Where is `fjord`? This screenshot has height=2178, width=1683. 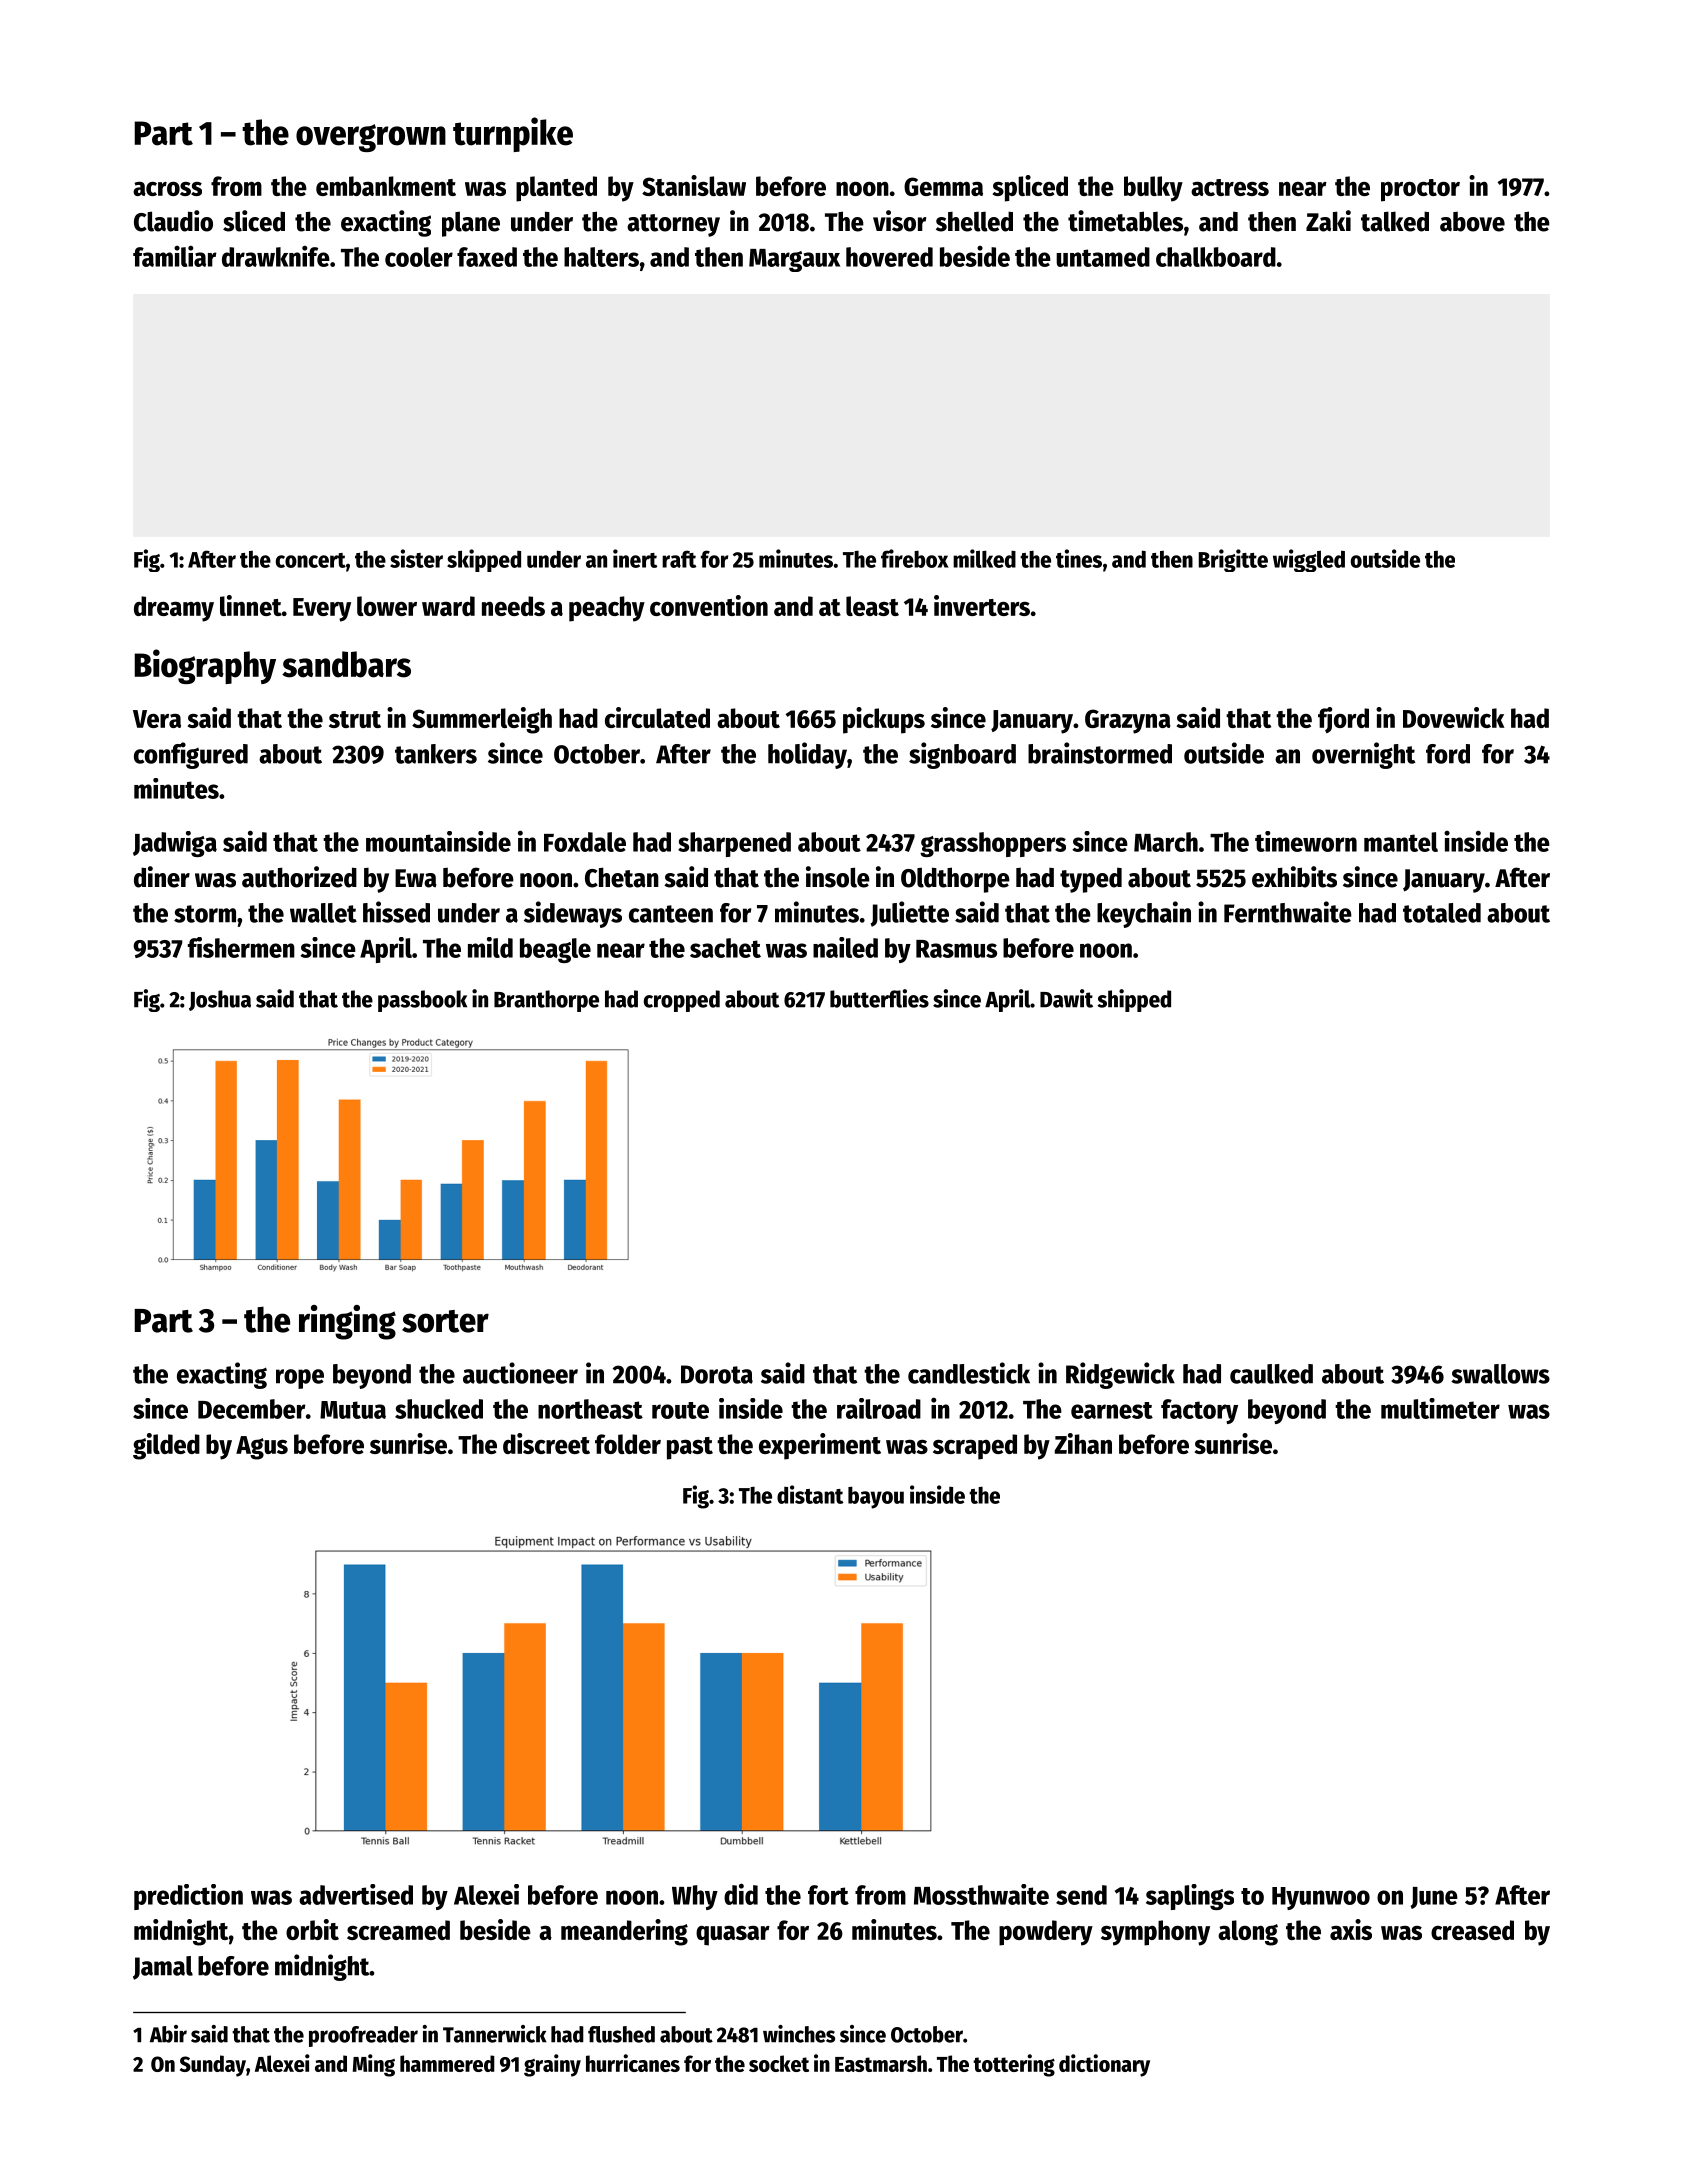 fjord is located at coordinates (1343, 720).
